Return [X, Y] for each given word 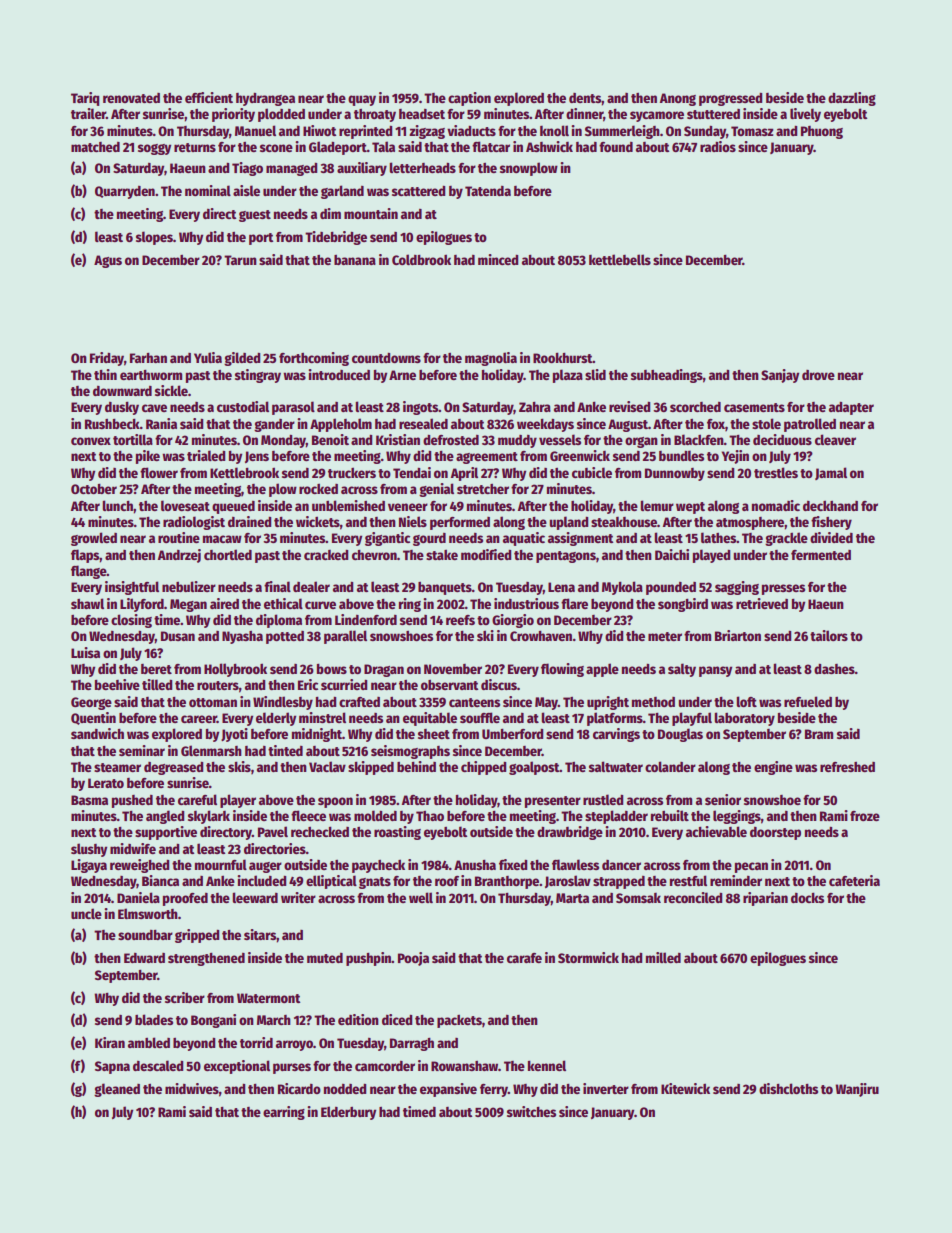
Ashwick [549, 146]
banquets [445, 588]
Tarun [240, 260]
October [94, 489]
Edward [144, 958]
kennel [547, 1065]
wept [690, 508]
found [616, 147]
